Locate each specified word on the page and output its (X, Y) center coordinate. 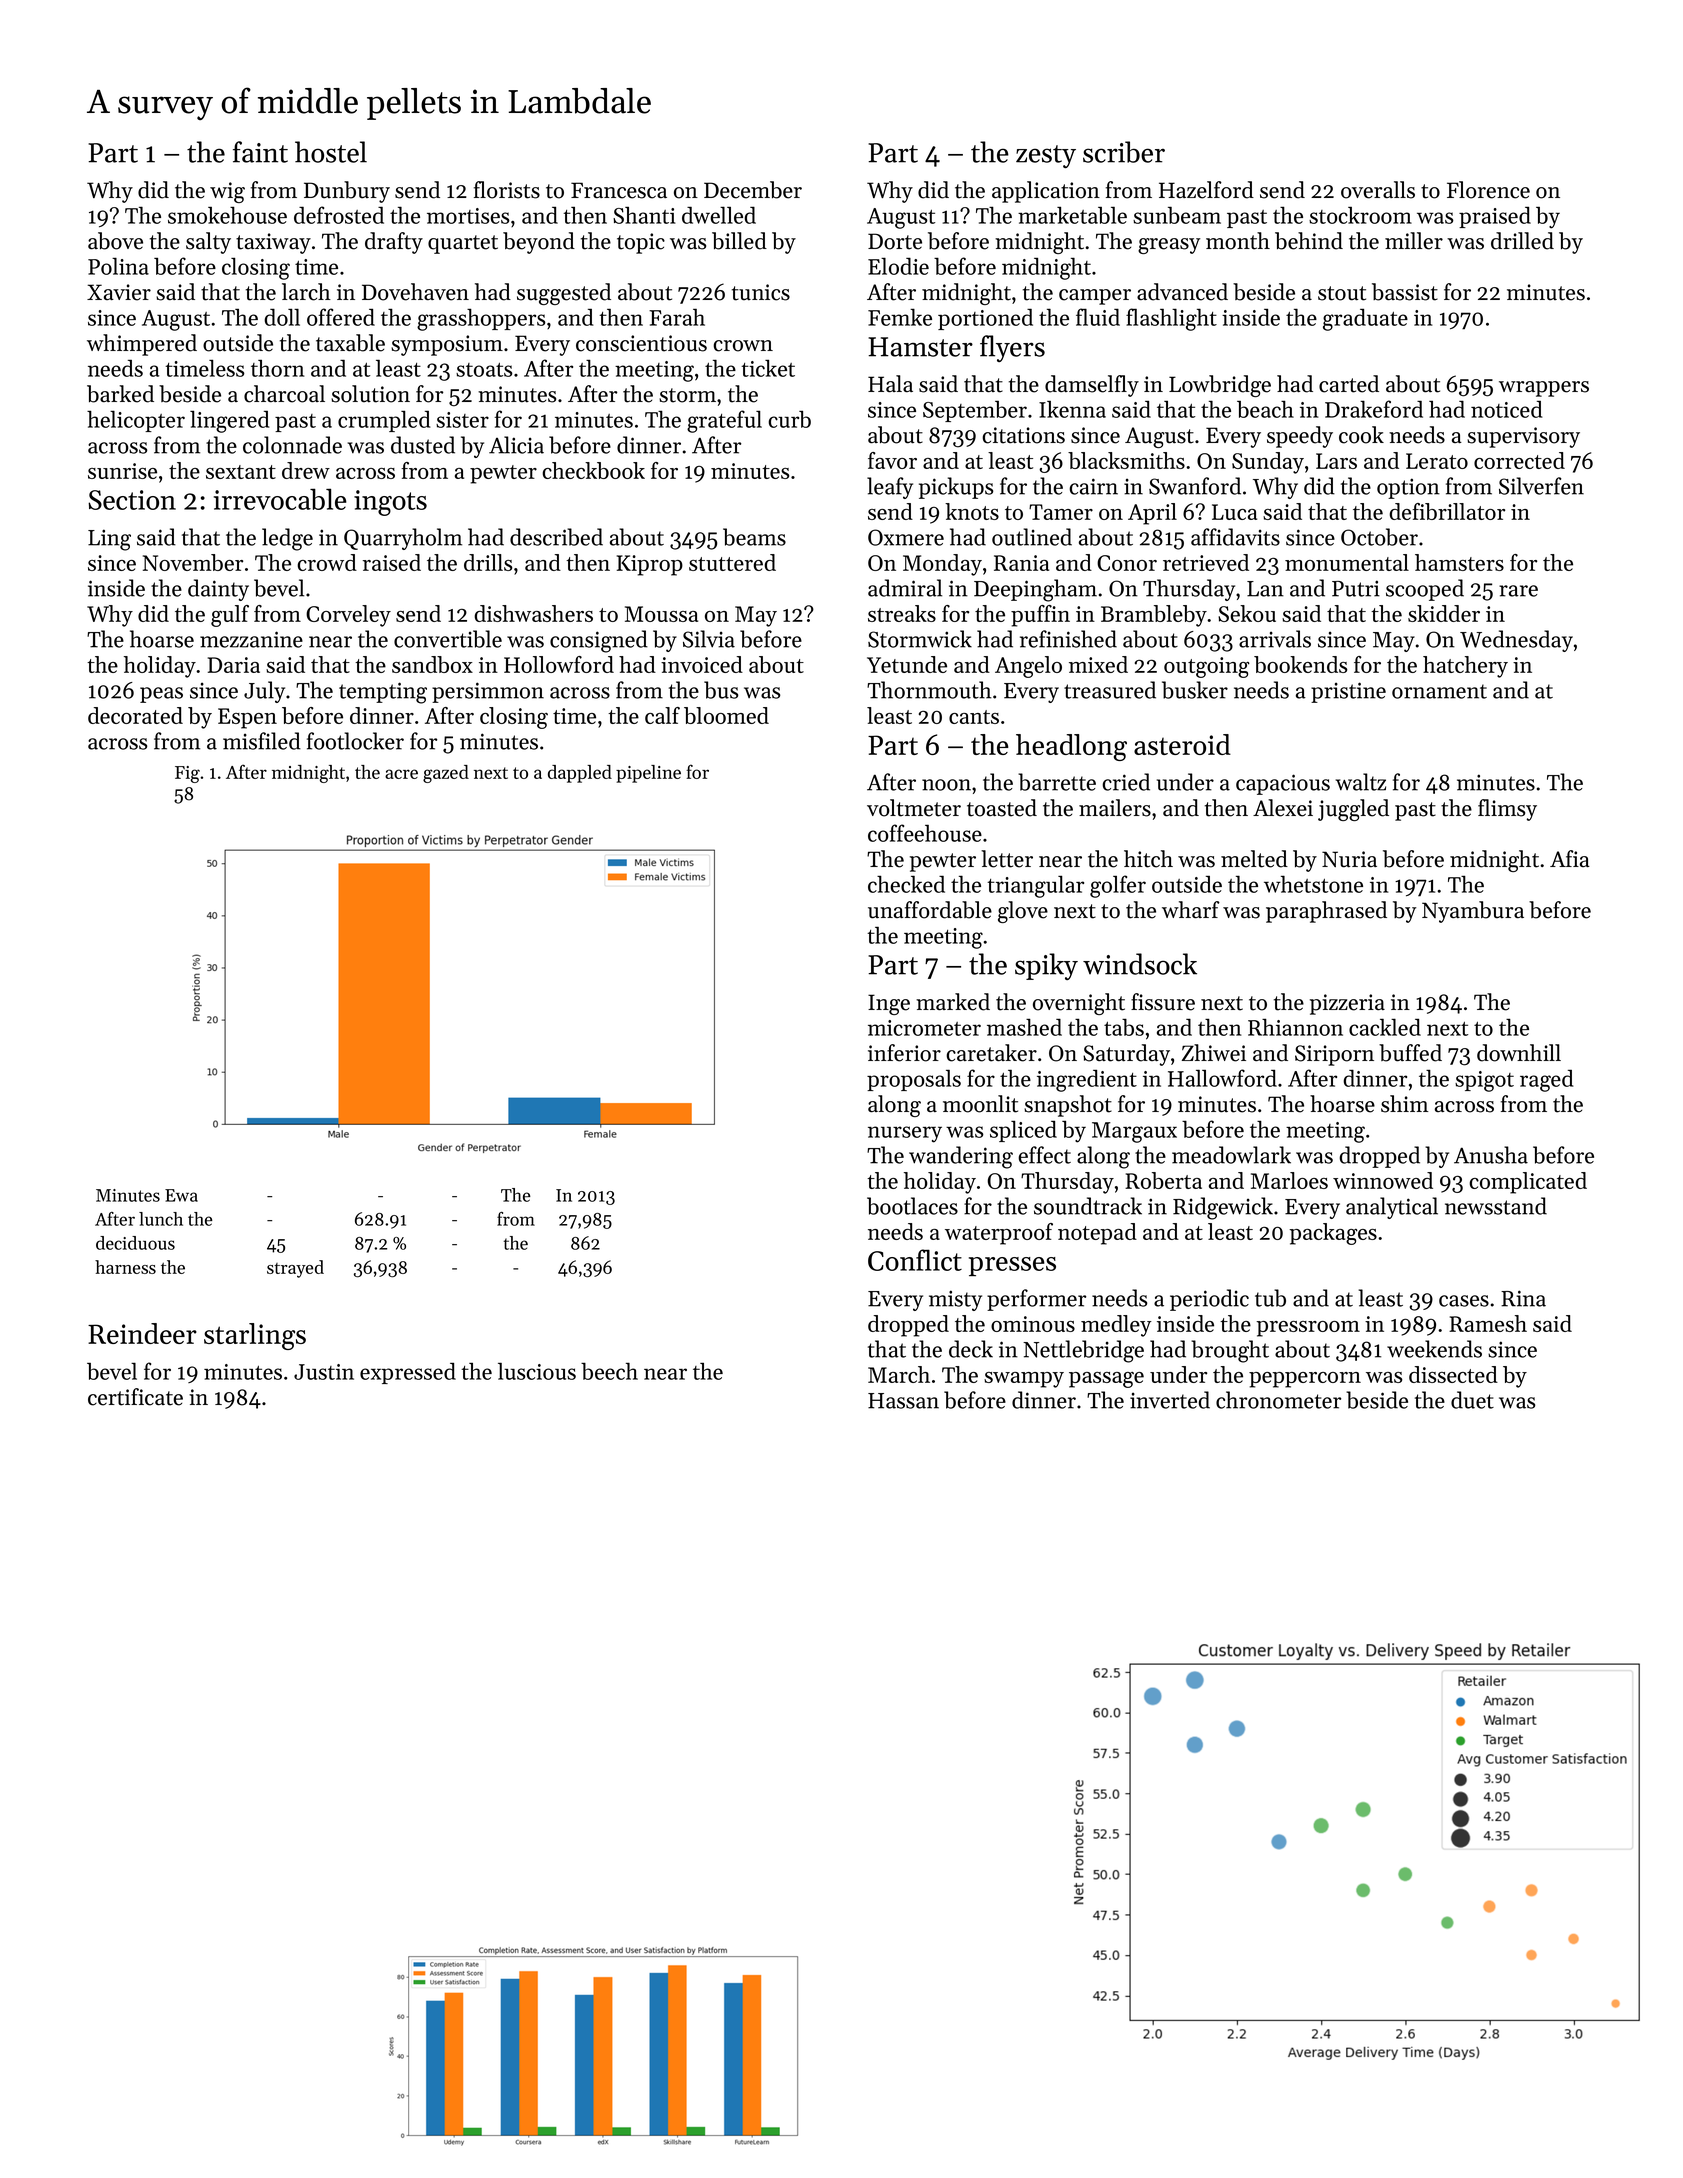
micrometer (924, 1028)
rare (1518, 591)
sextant (241, 472)
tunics (761, 292)
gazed (446, 774)
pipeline (648, 774)
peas (161, 695)
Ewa (181, 1195)
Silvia (709, 639)
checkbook (593, 470)
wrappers (1544, 389)
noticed (1507, 409)
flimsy (1507, 810)
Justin (324, 1372)
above (115, 241)
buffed (1410, 1053)
